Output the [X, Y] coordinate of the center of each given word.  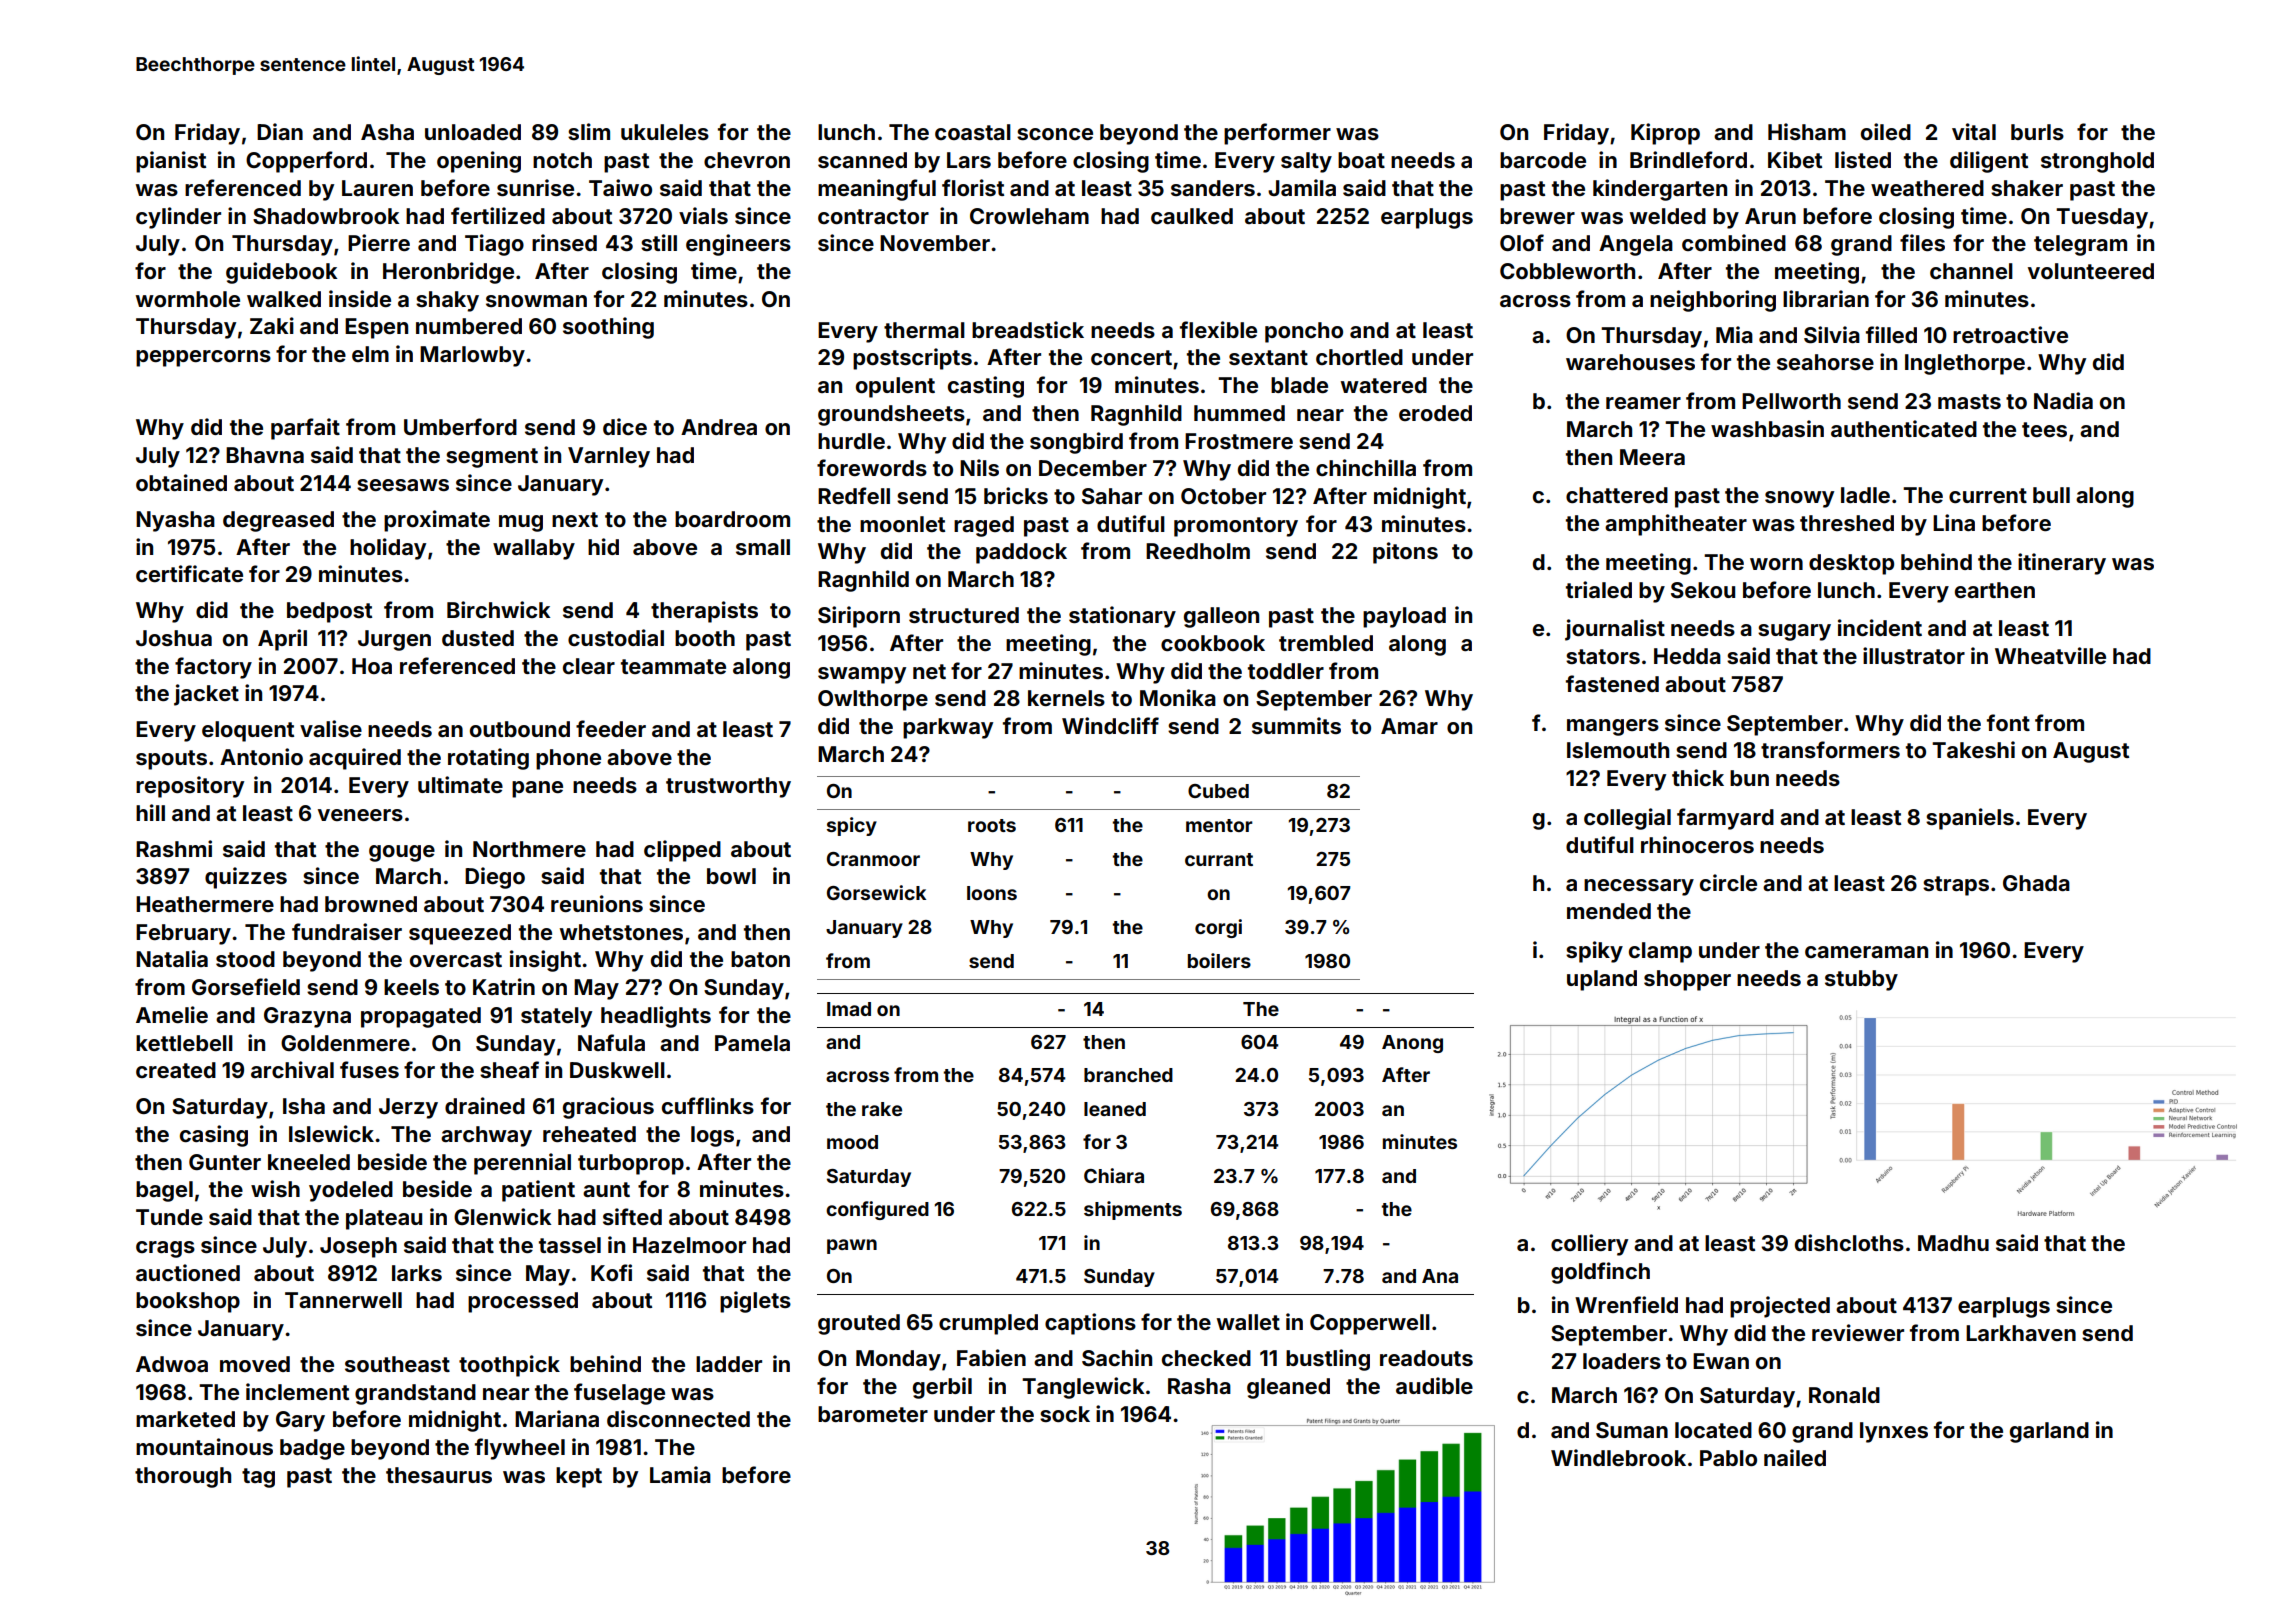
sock [1065, 1414]
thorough [183, 1477]
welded [1668, 216]
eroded [1435, 413]
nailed [1795, 1457]
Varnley [609, 457]
